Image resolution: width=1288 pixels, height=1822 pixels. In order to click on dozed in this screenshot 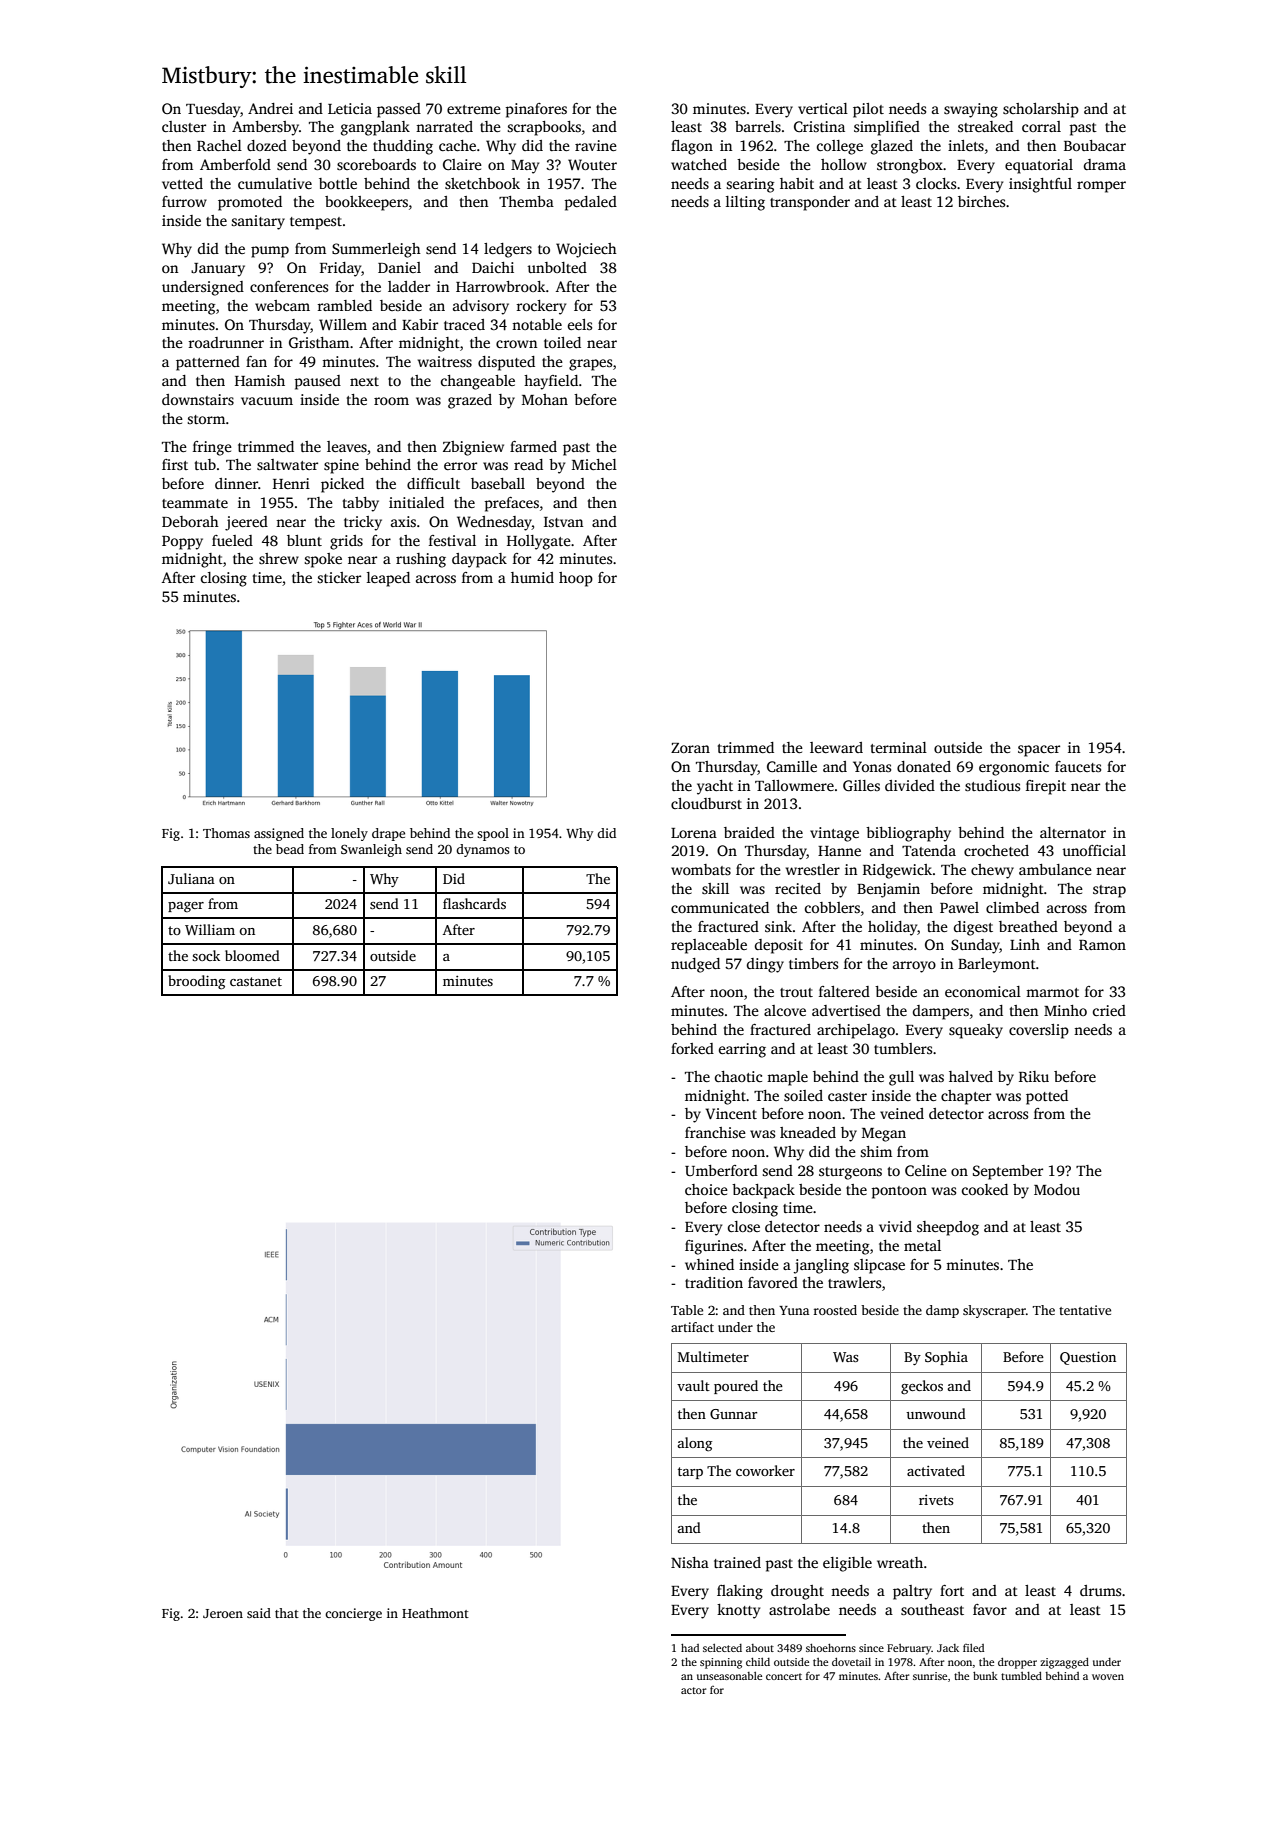, I will do `click(267, 145)`.
